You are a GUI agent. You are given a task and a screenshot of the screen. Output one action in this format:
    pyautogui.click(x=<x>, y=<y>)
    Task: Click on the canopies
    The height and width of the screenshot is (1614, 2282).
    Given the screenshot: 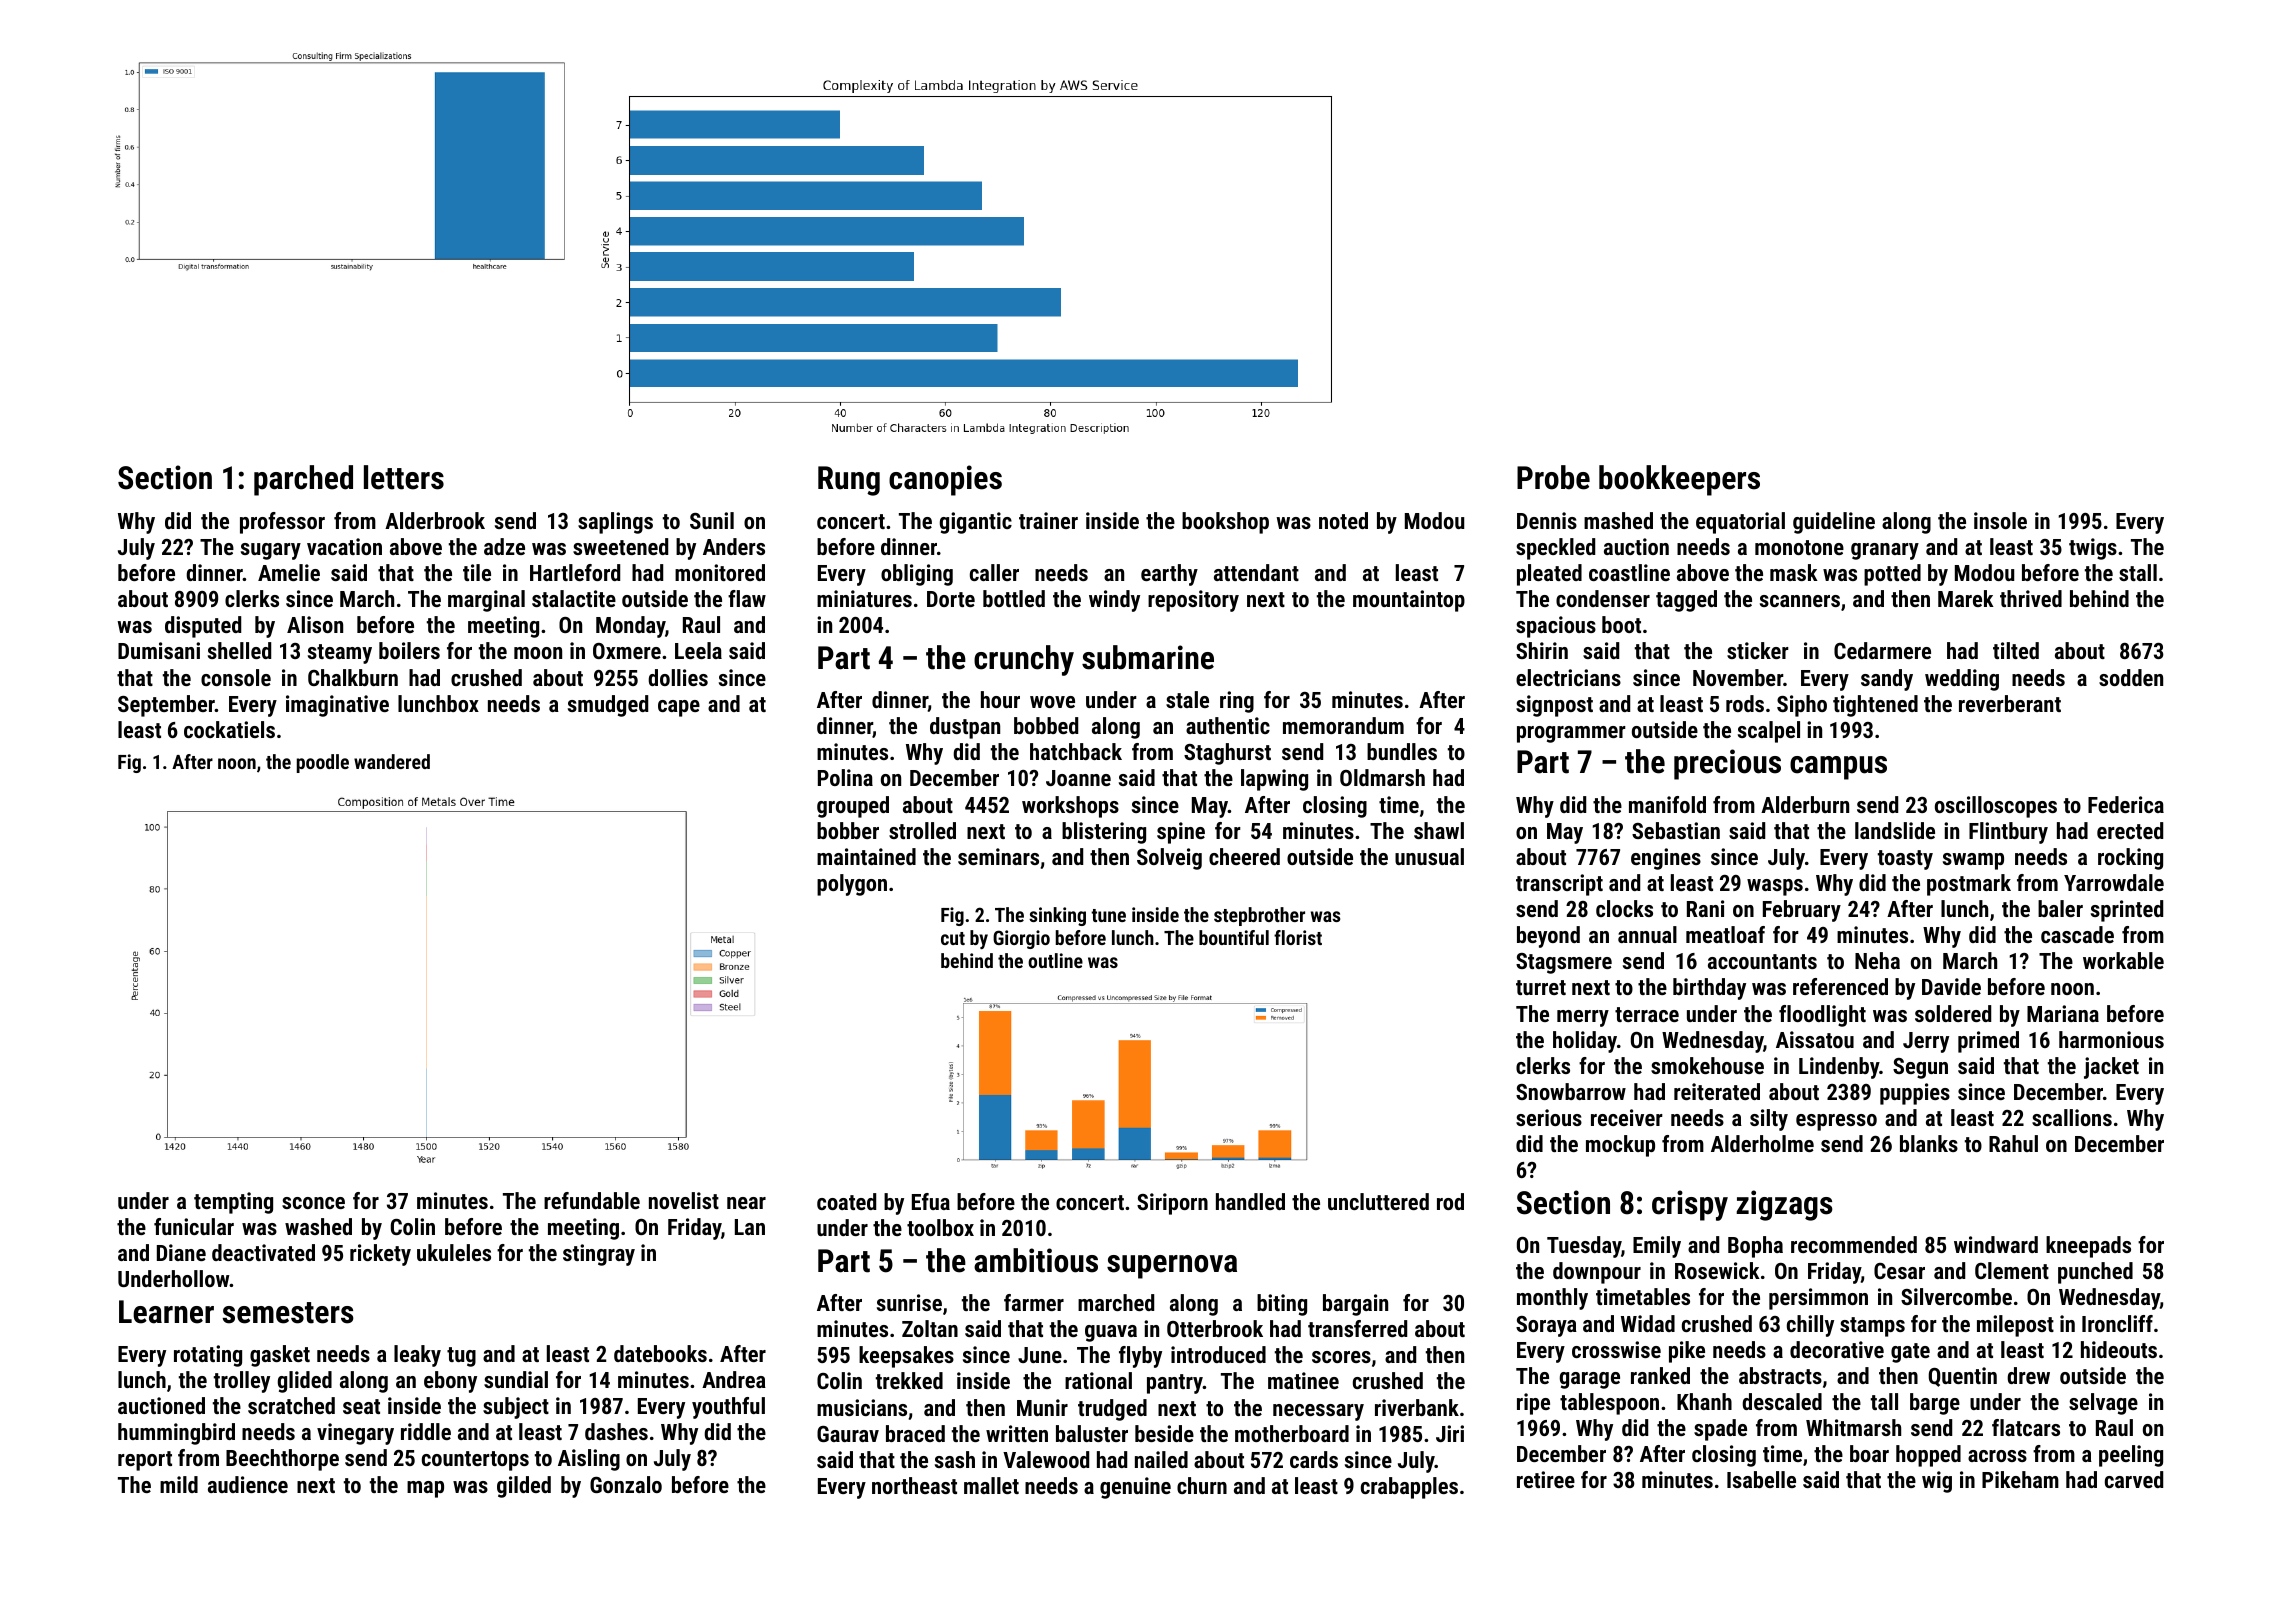 What is the action you would take?
    pyautogui.click(x=945, y=480)
